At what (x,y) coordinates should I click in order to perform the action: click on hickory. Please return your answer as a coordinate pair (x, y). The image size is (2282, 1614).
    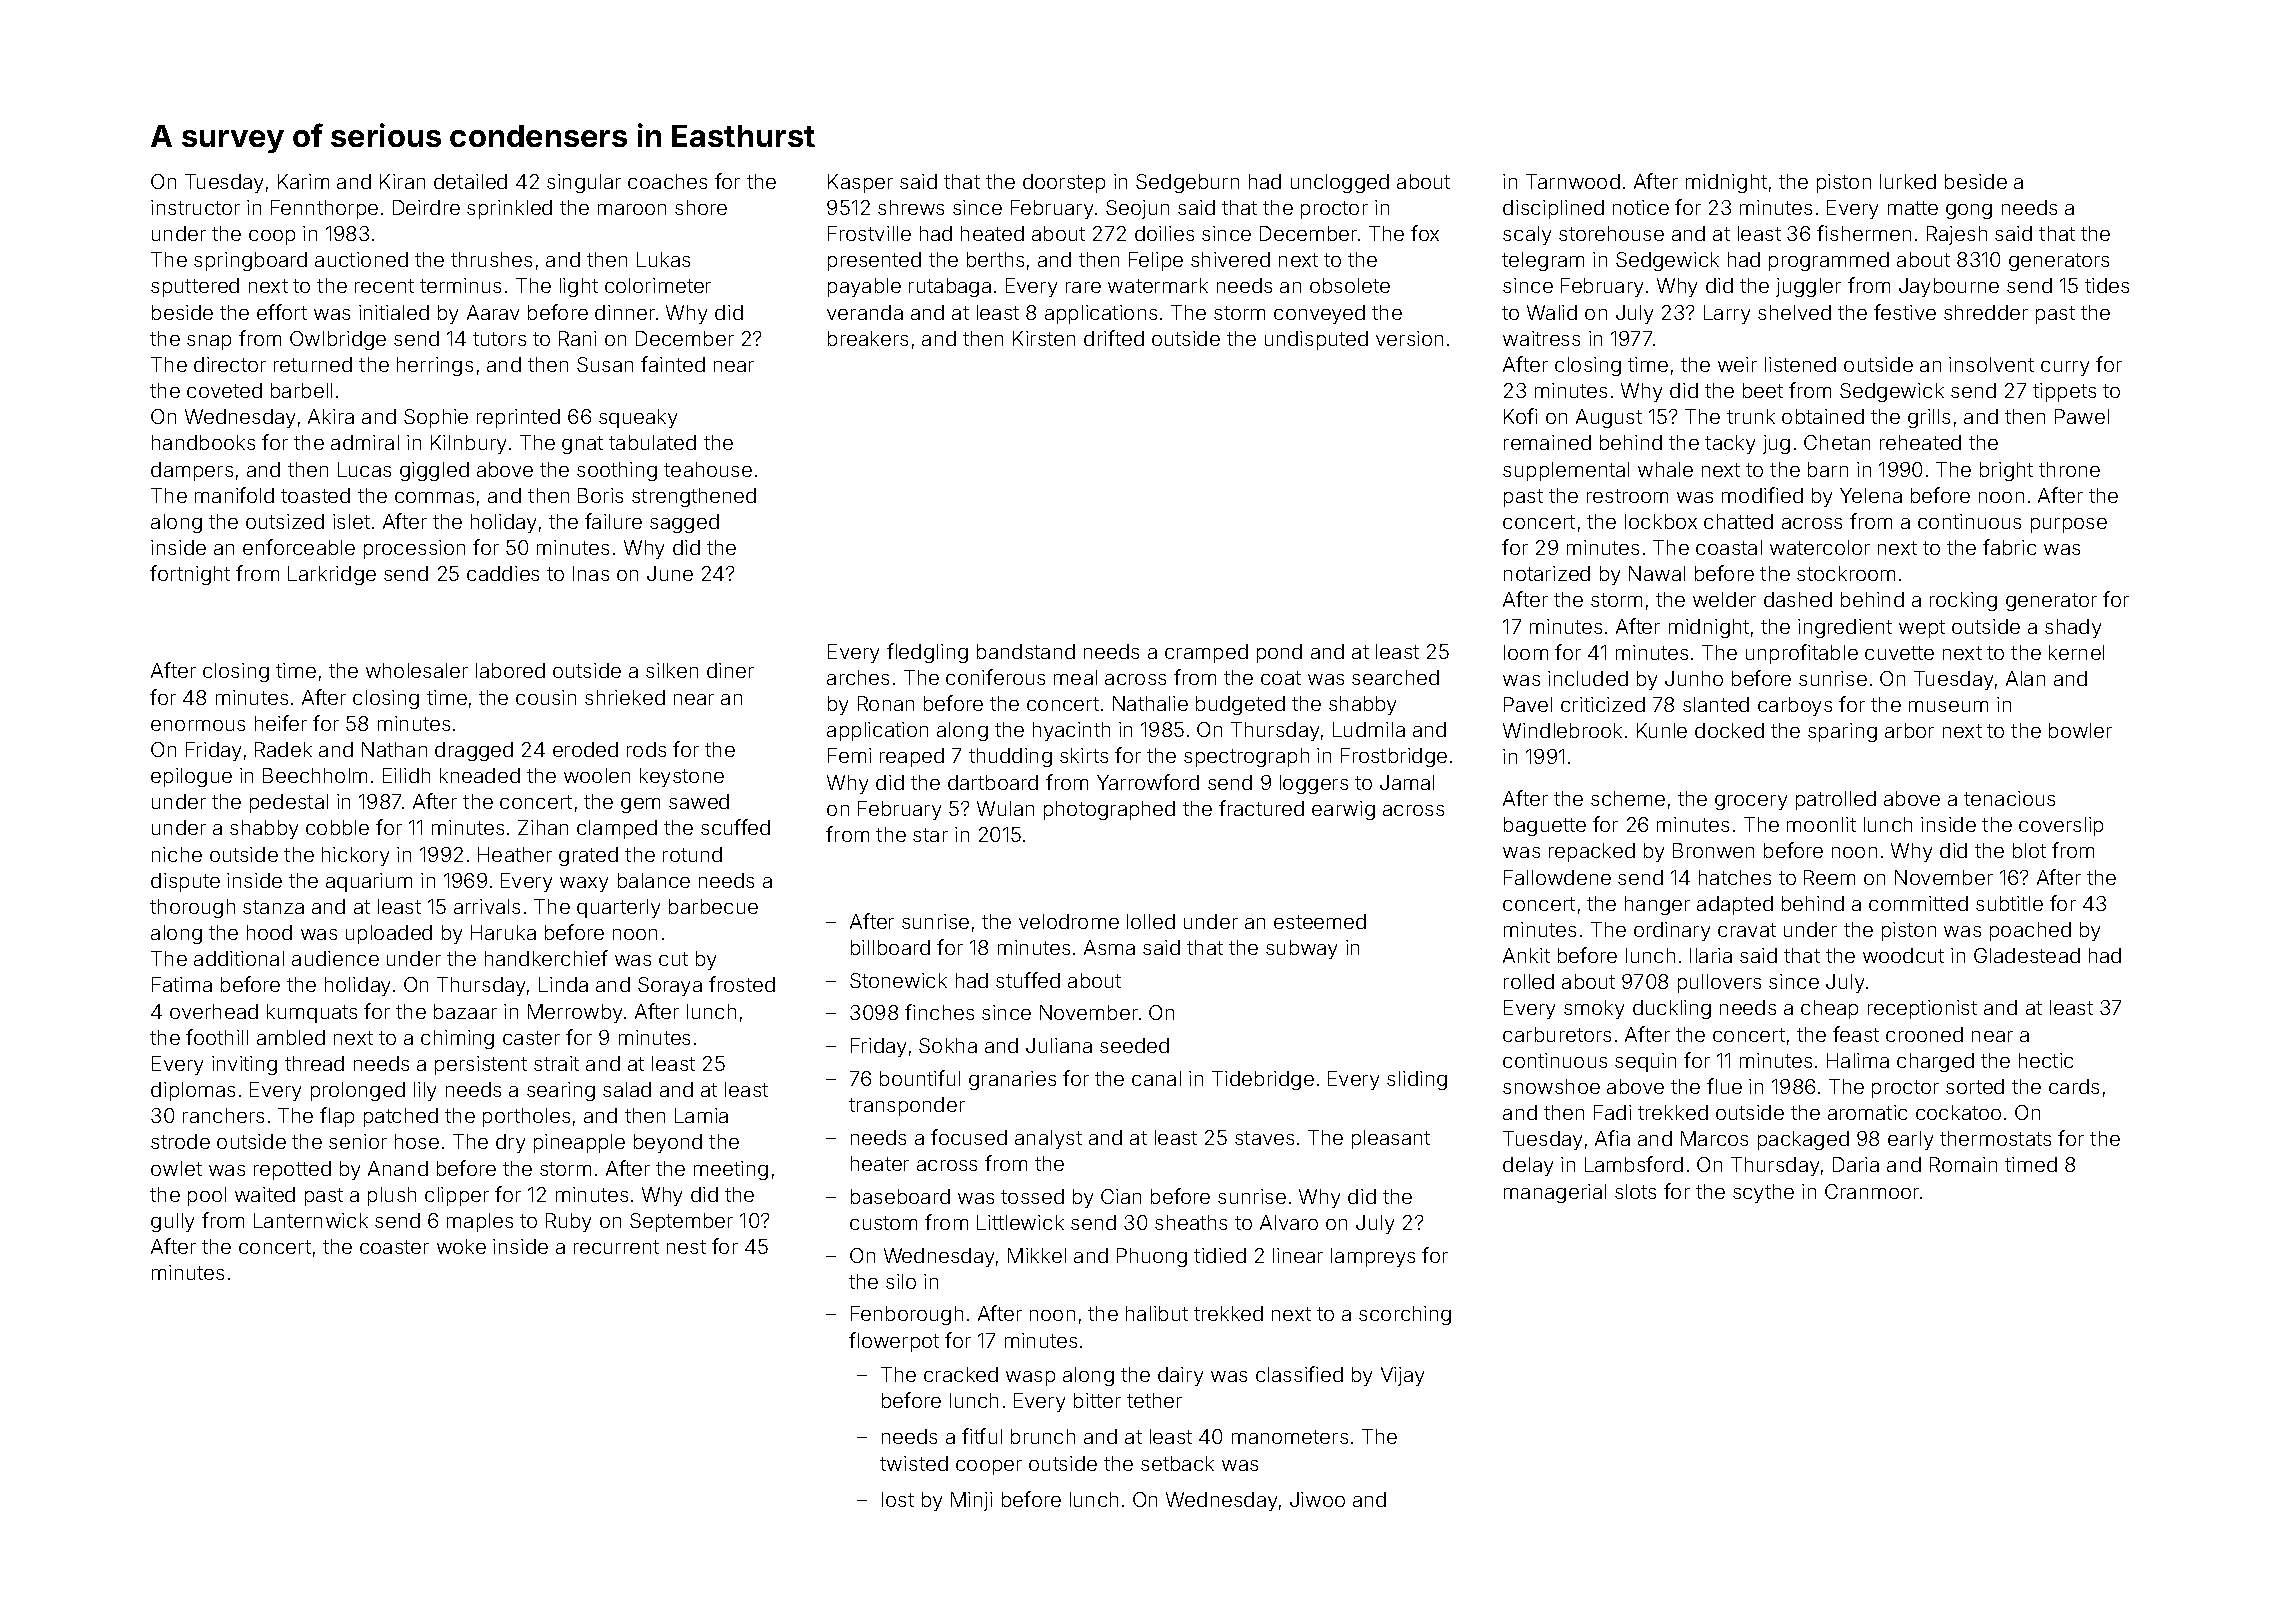
    Looking at the image, I should click on (355, 856).
